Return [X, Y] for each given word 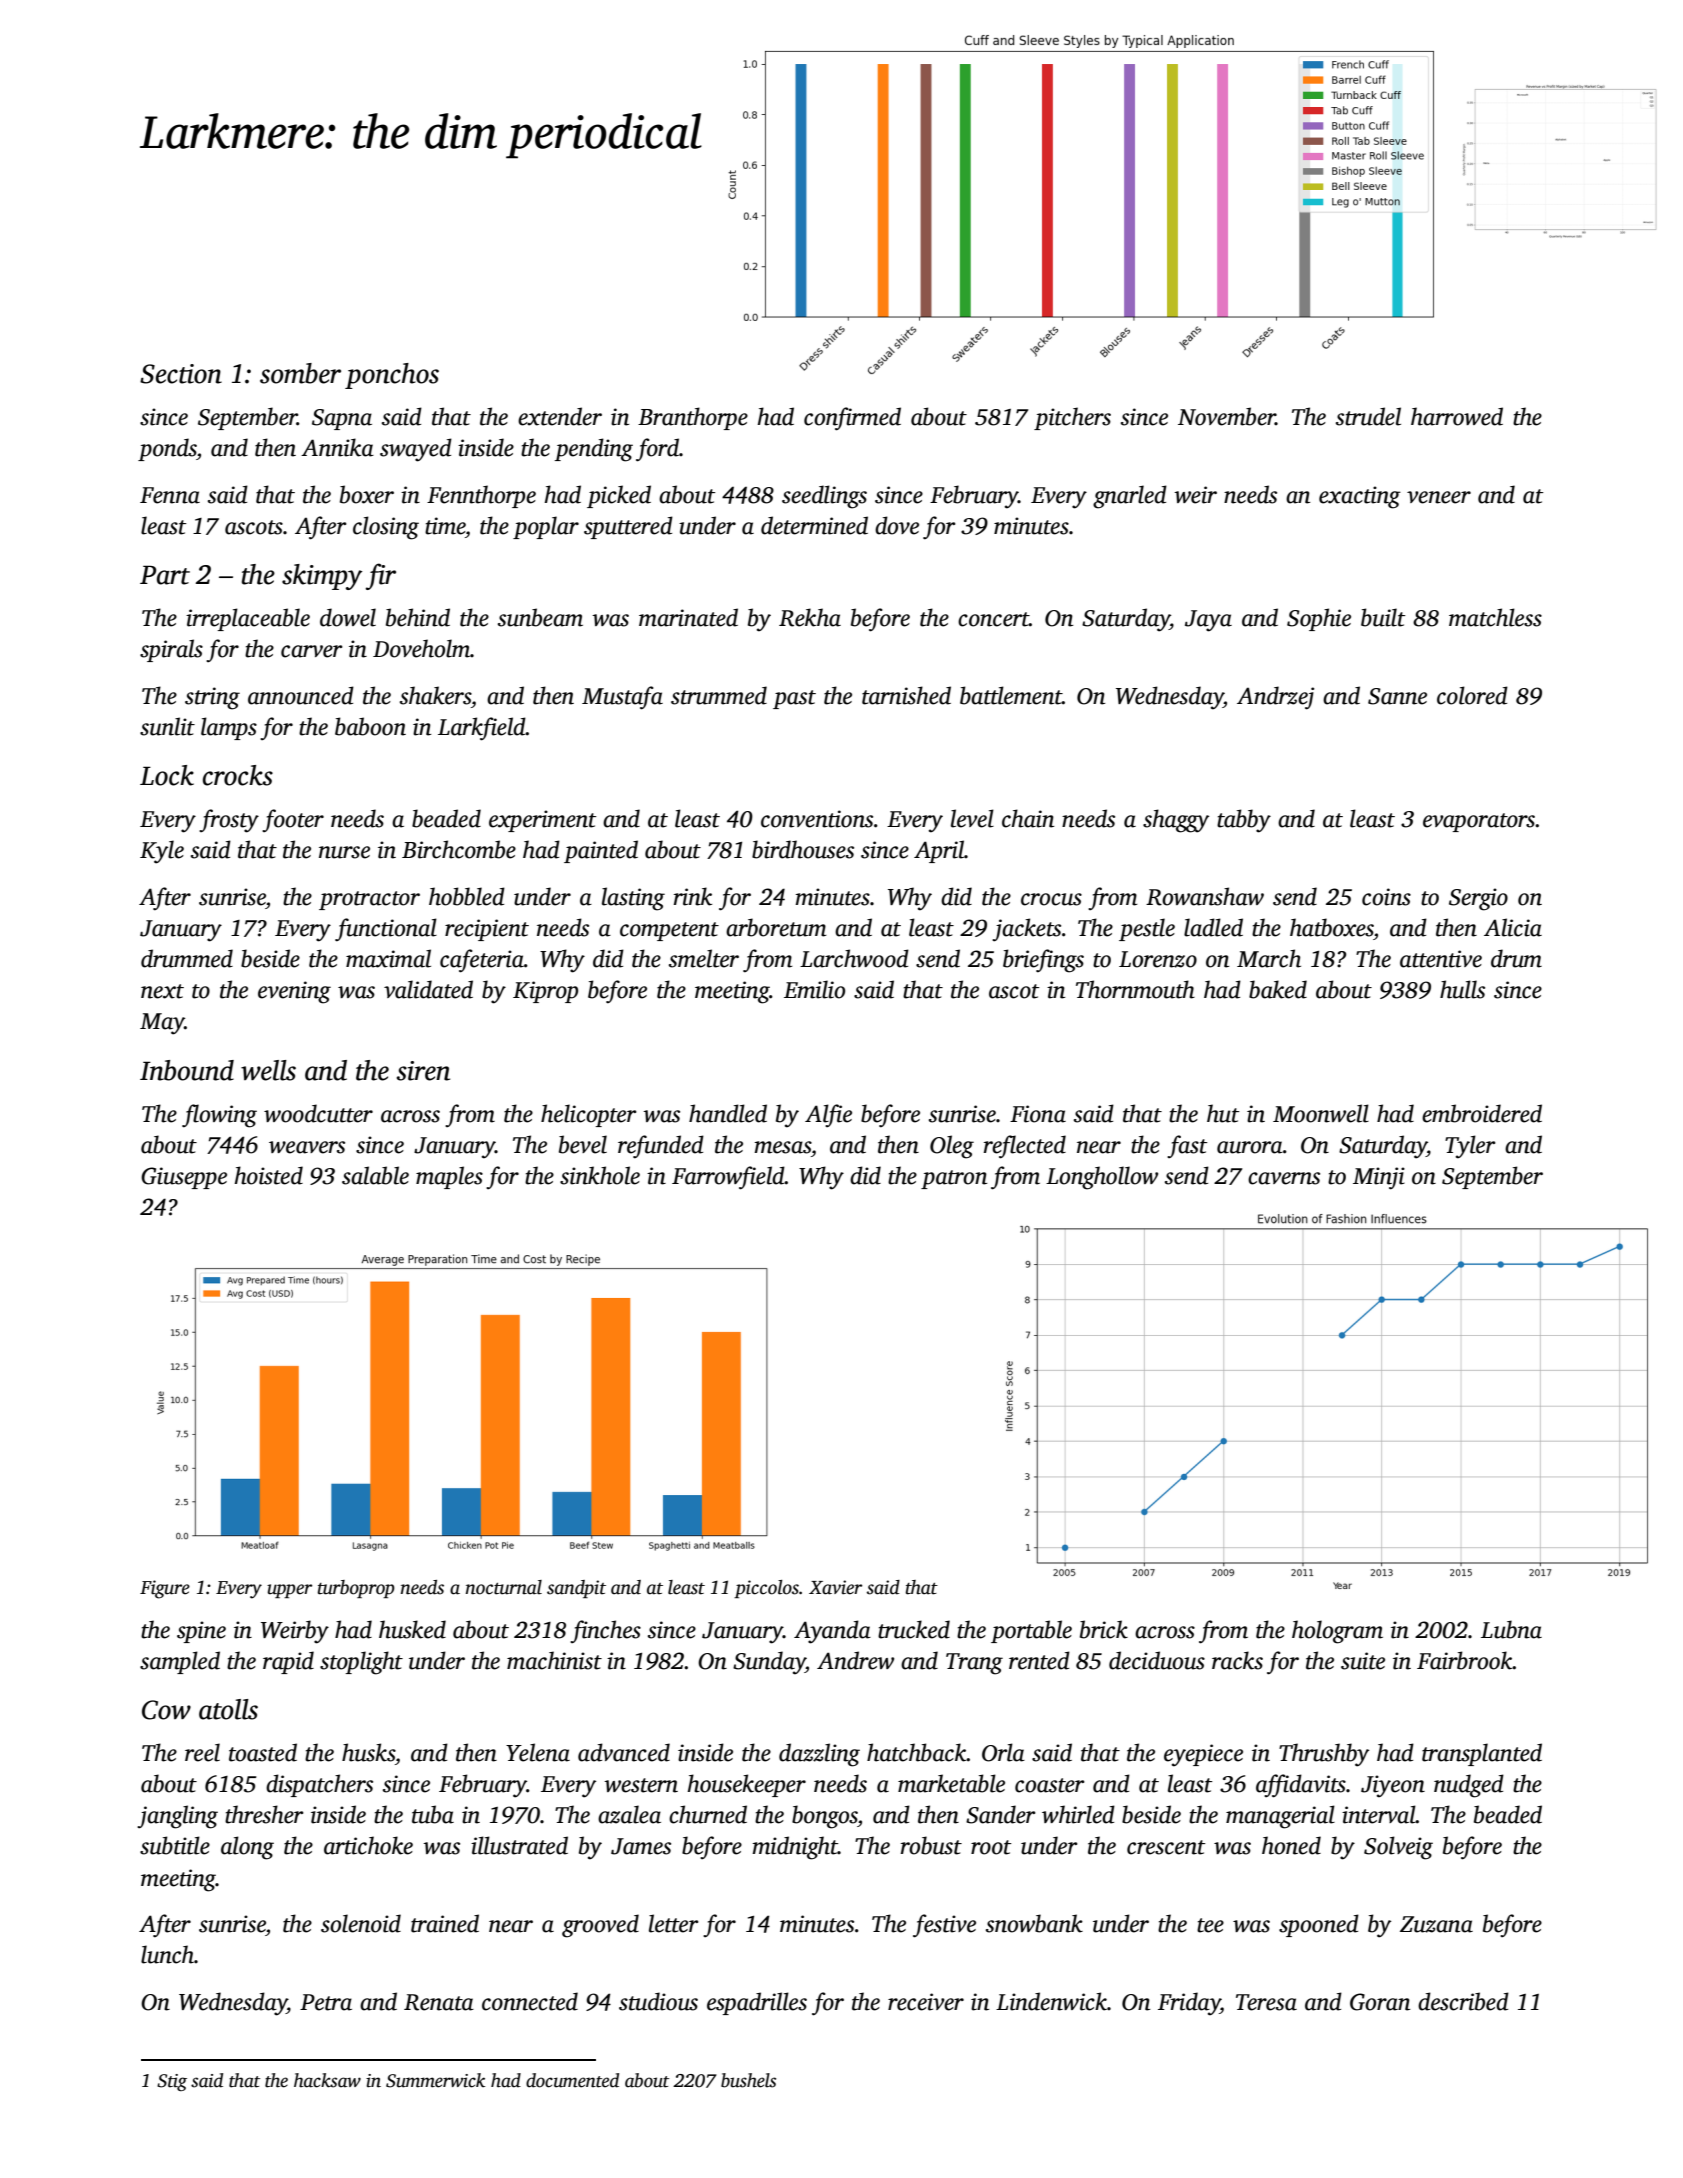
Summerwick [435, 2080]
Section [181, 374]
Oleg [952, 1147]
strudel [1368, 416]
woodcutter [318, 1113]
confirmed [852, 419]
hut [1223, 1113]
